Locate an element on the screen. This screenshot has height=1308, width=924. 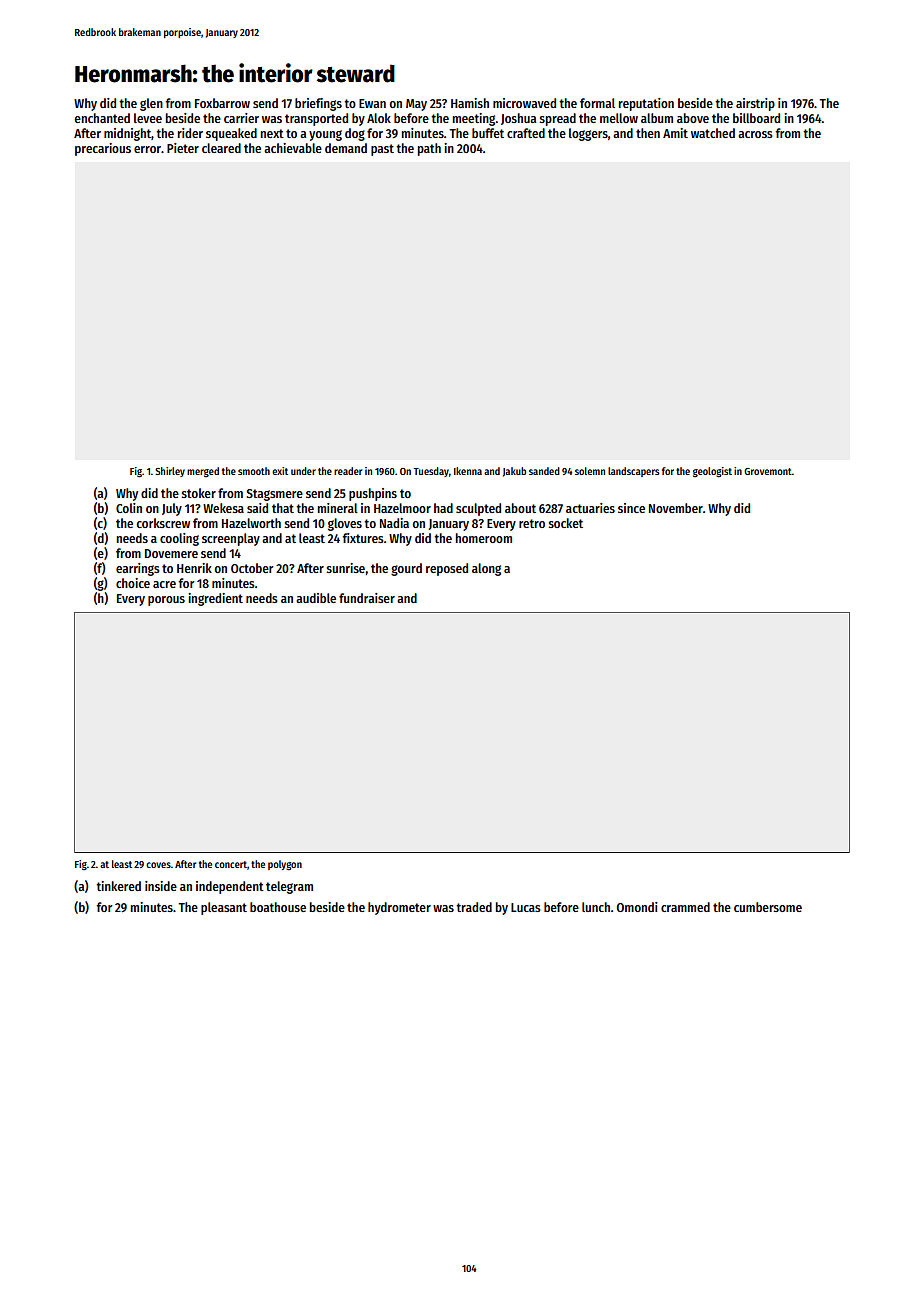
reputation is located at coordinates (646, 104).
